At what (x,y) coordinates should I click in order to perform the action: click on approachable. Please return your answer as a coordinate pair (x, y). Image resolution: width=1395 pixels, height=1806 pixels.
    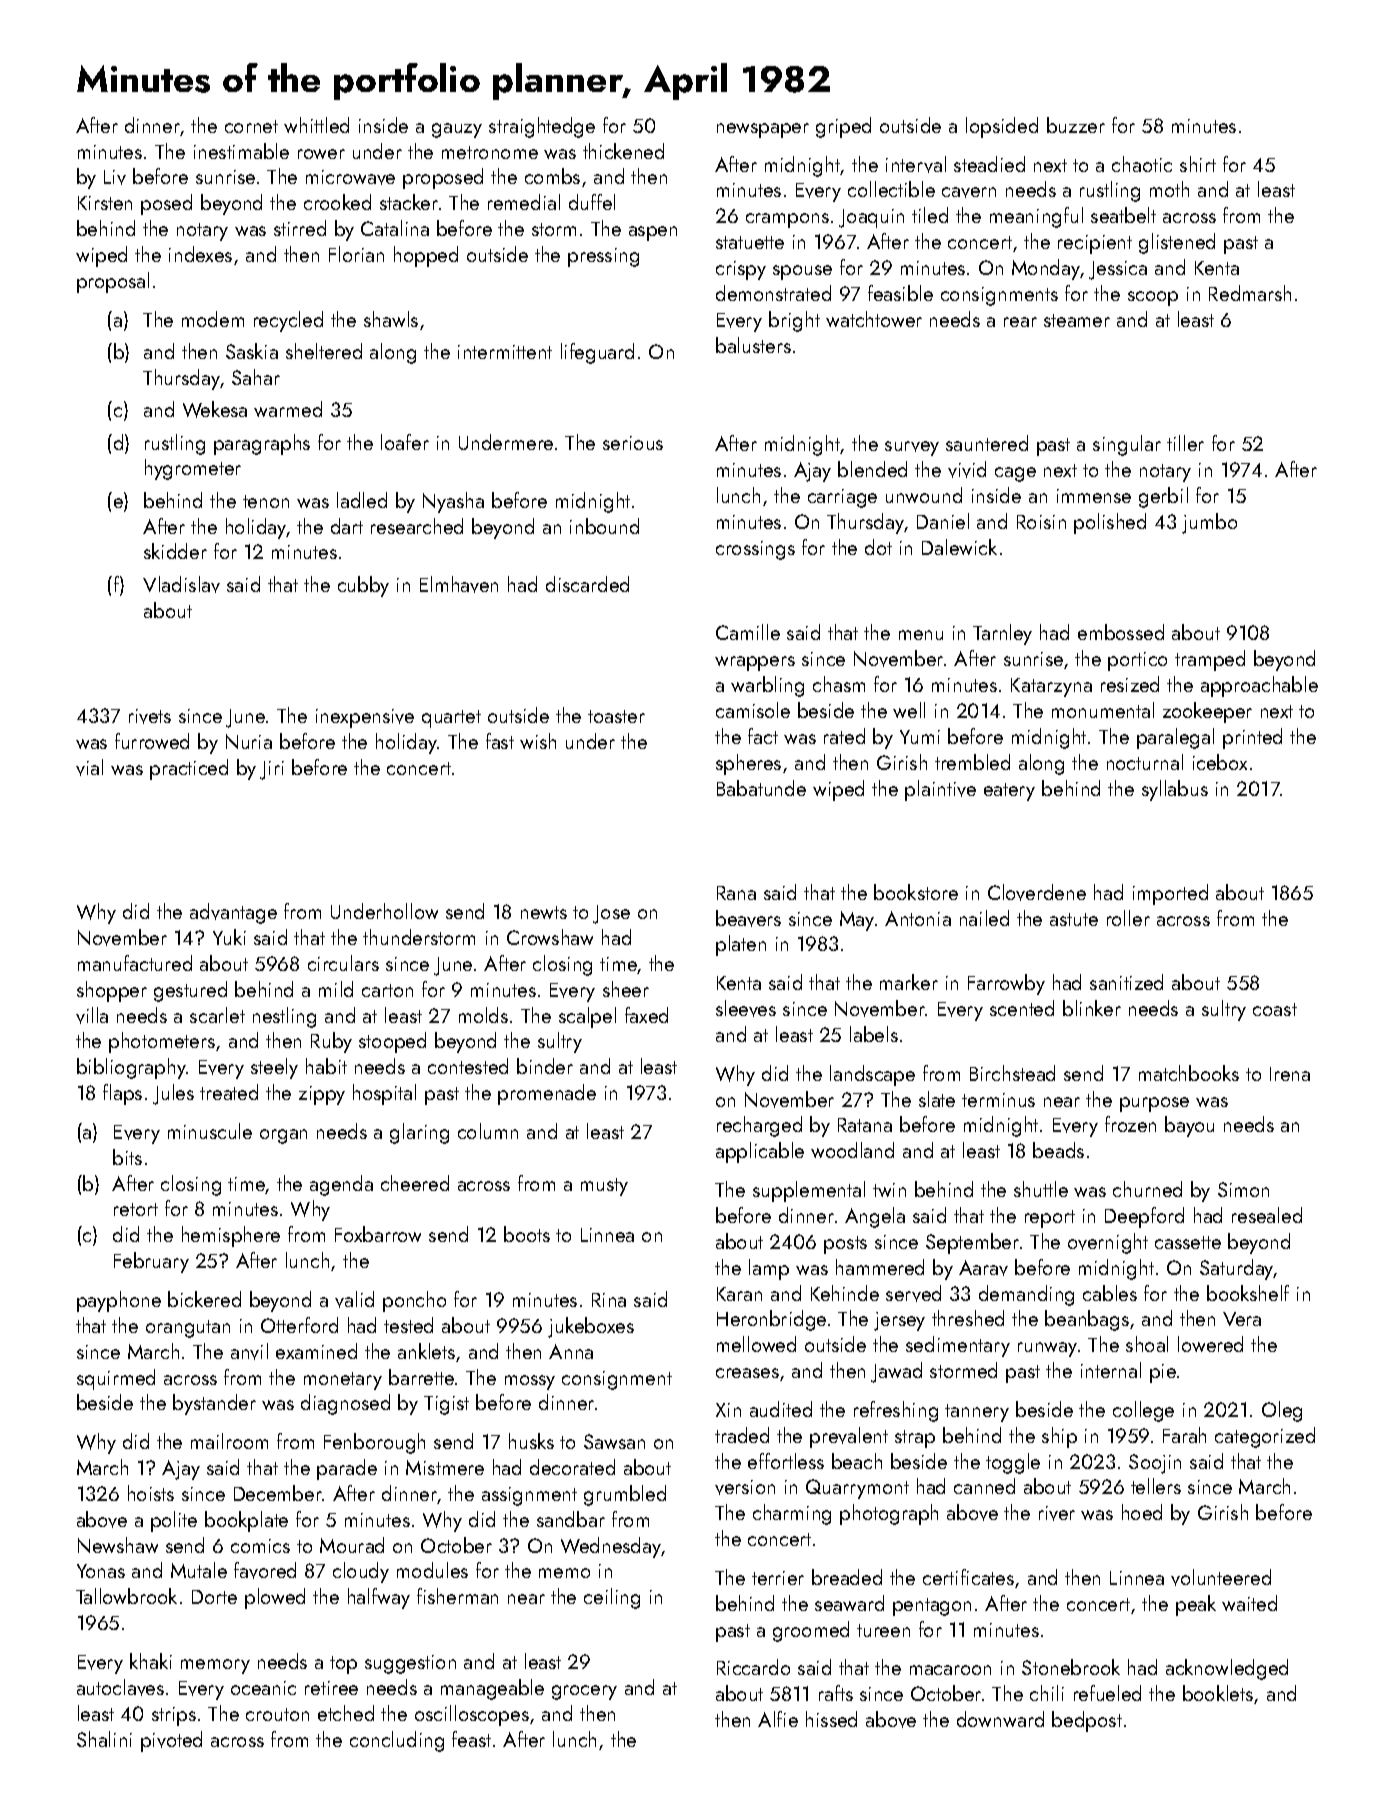
    Looking at the image, I should click on (1259, 686).
